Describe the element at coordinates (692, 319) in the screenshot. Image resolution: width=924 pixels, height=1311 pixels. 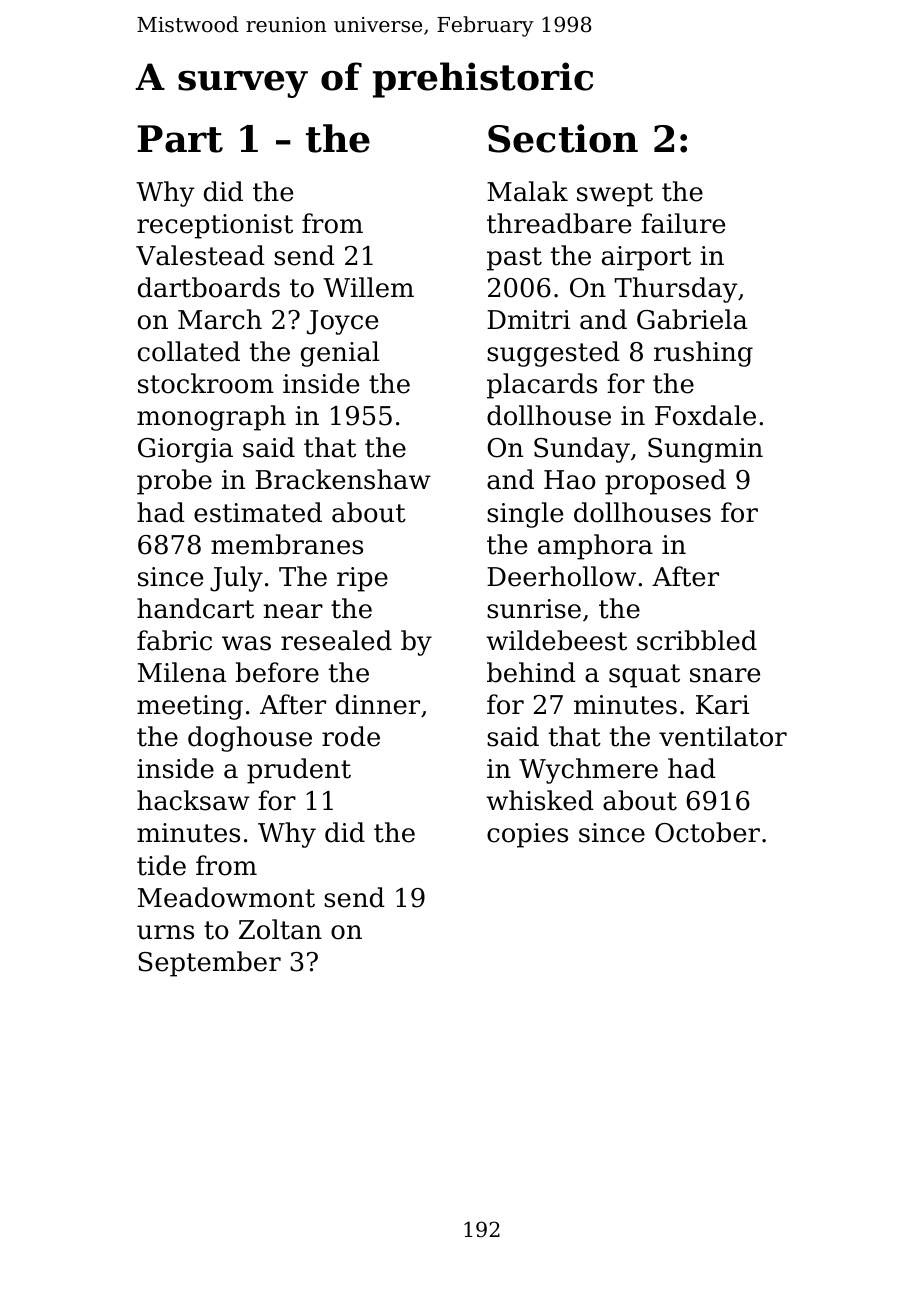
I see `Gabriela` at that location.
